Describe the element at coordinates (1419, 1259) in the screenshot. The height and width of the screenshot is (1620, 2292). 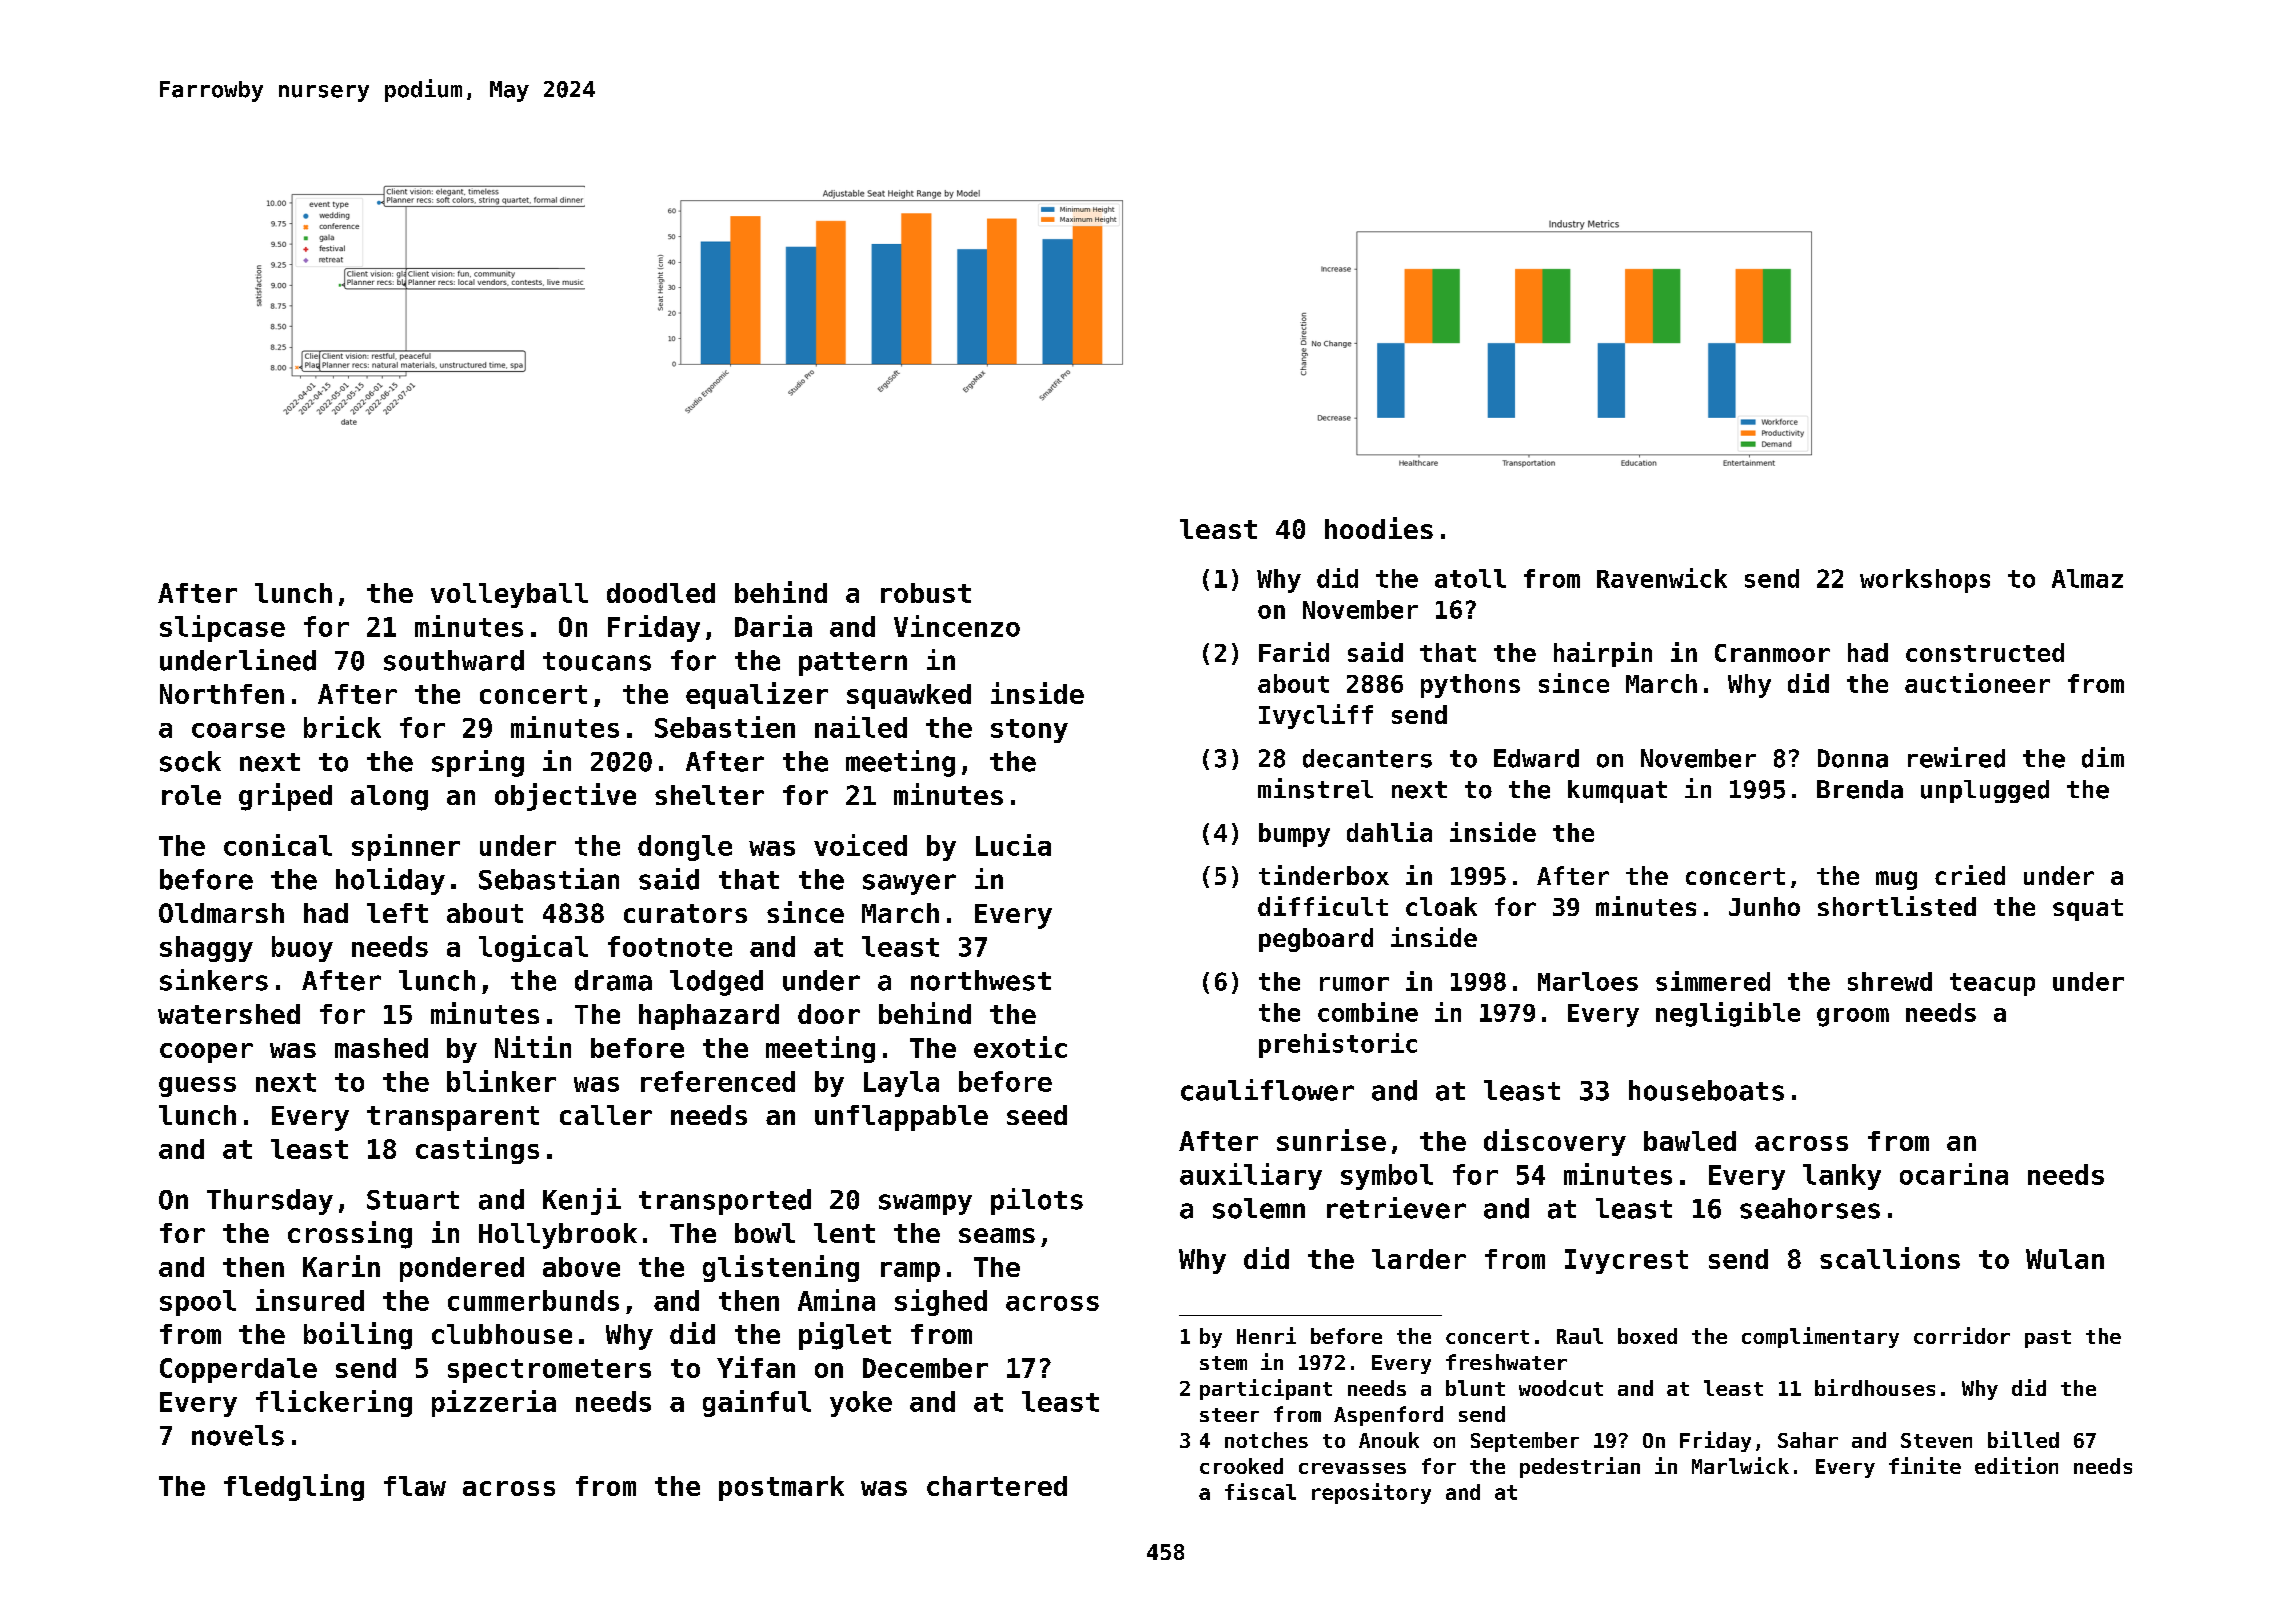
I see `larder` at that location.
